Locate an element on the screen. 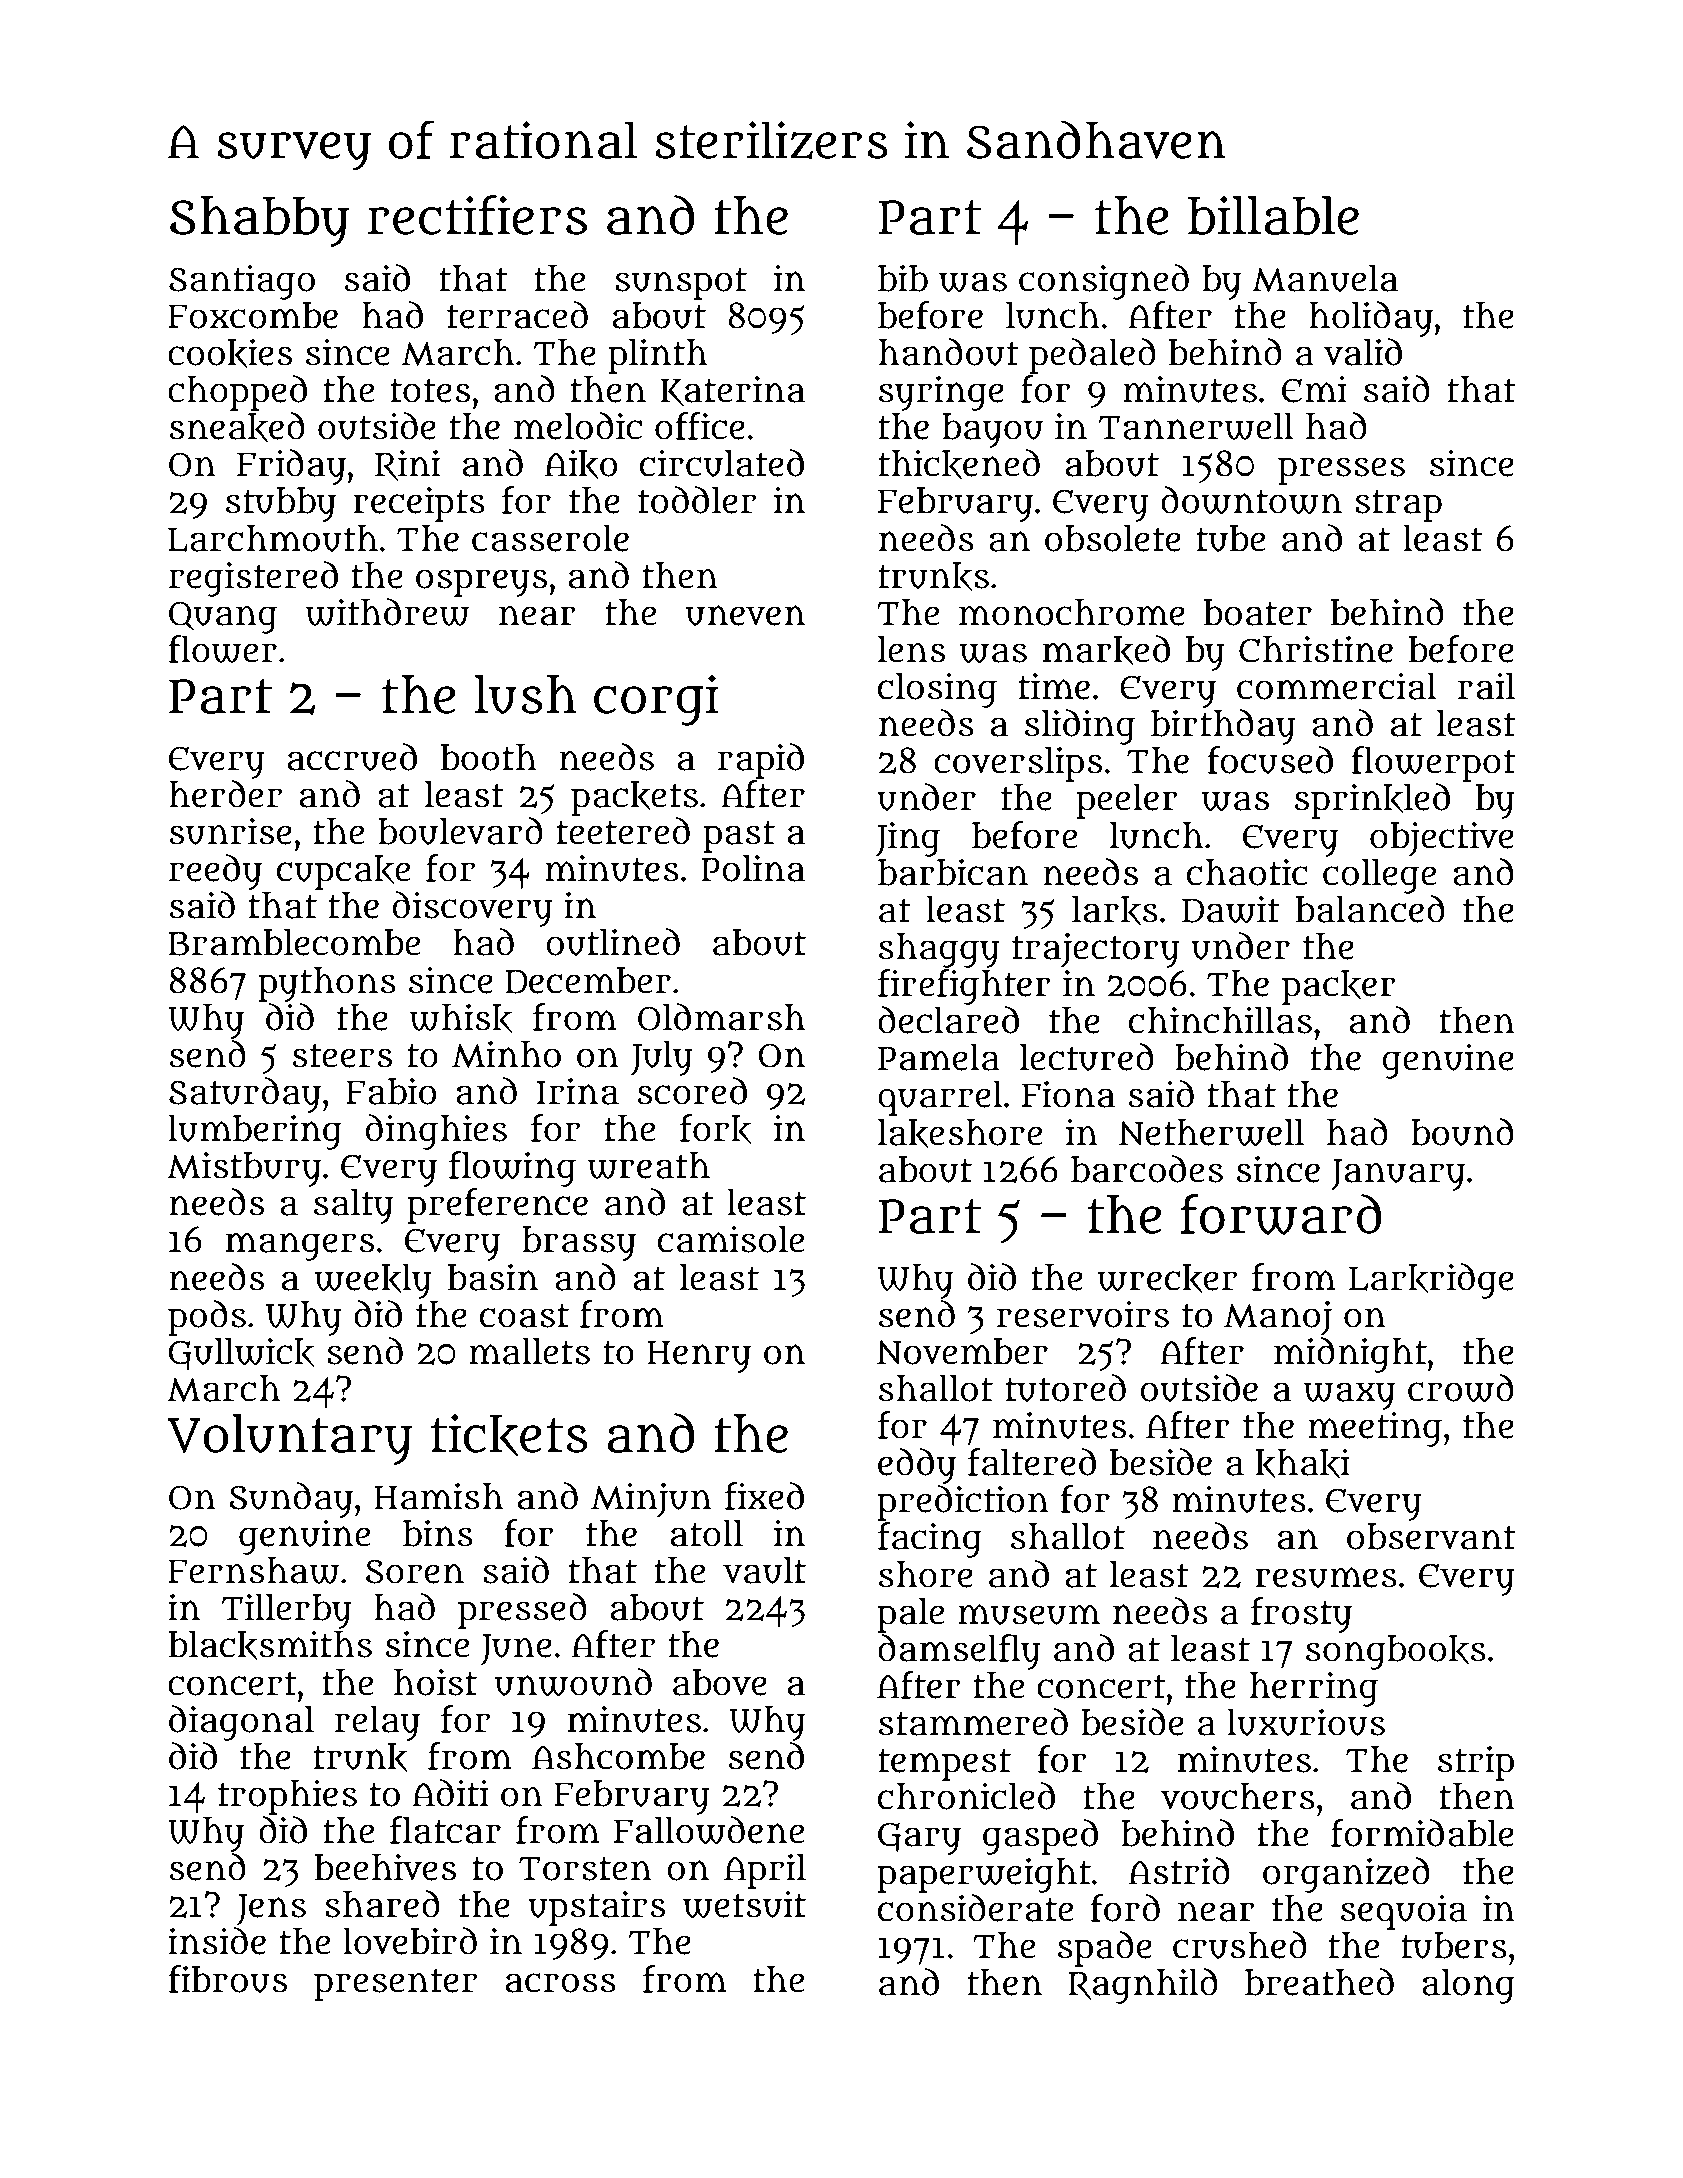 The height and width of the screenshot is (2178, 1683). bib is located at coordinates (903, 278).
